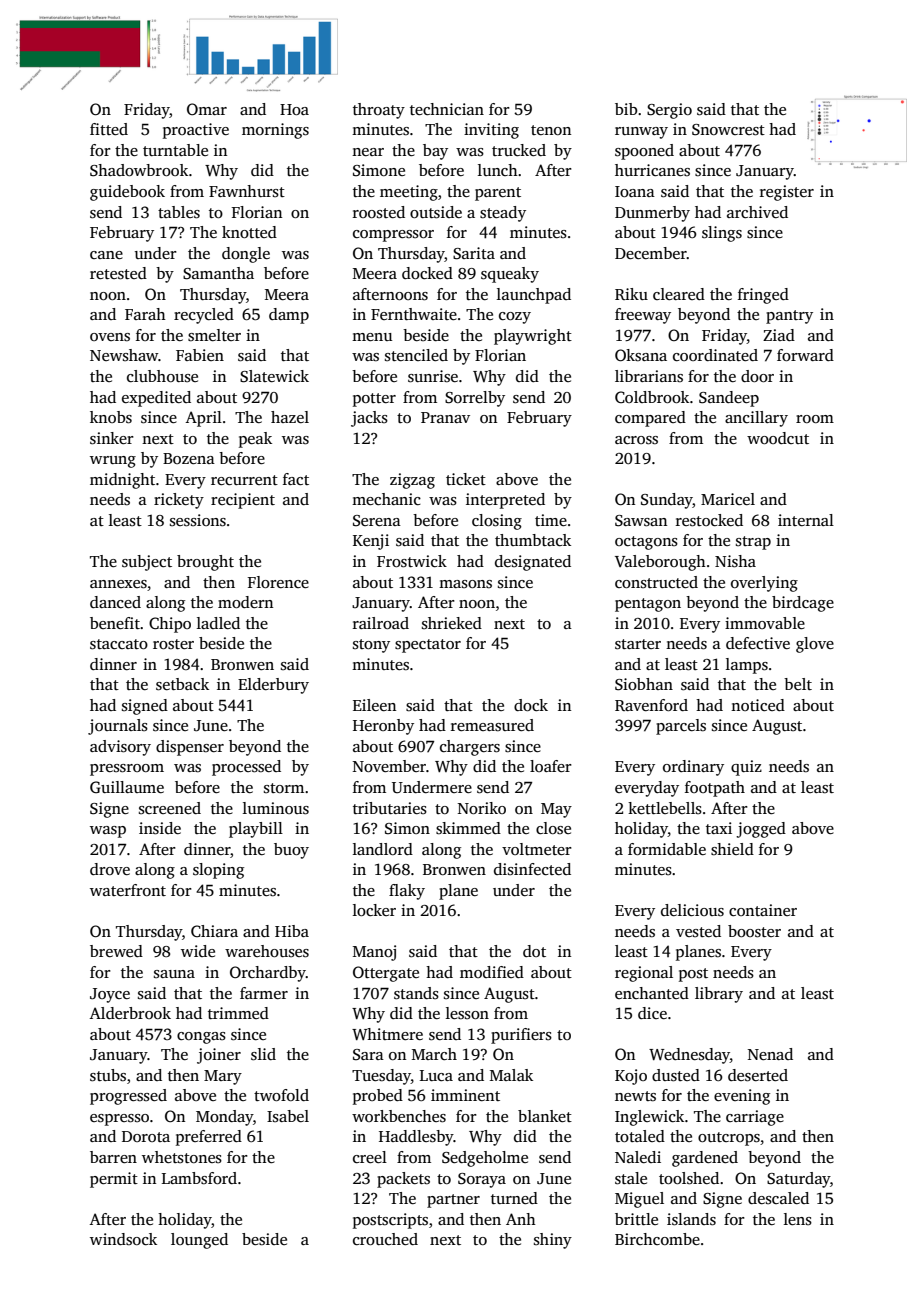  What do you see at coordinates (805, 355) in the screenshot?
I see `forward` at bounding box center [805, 355].
